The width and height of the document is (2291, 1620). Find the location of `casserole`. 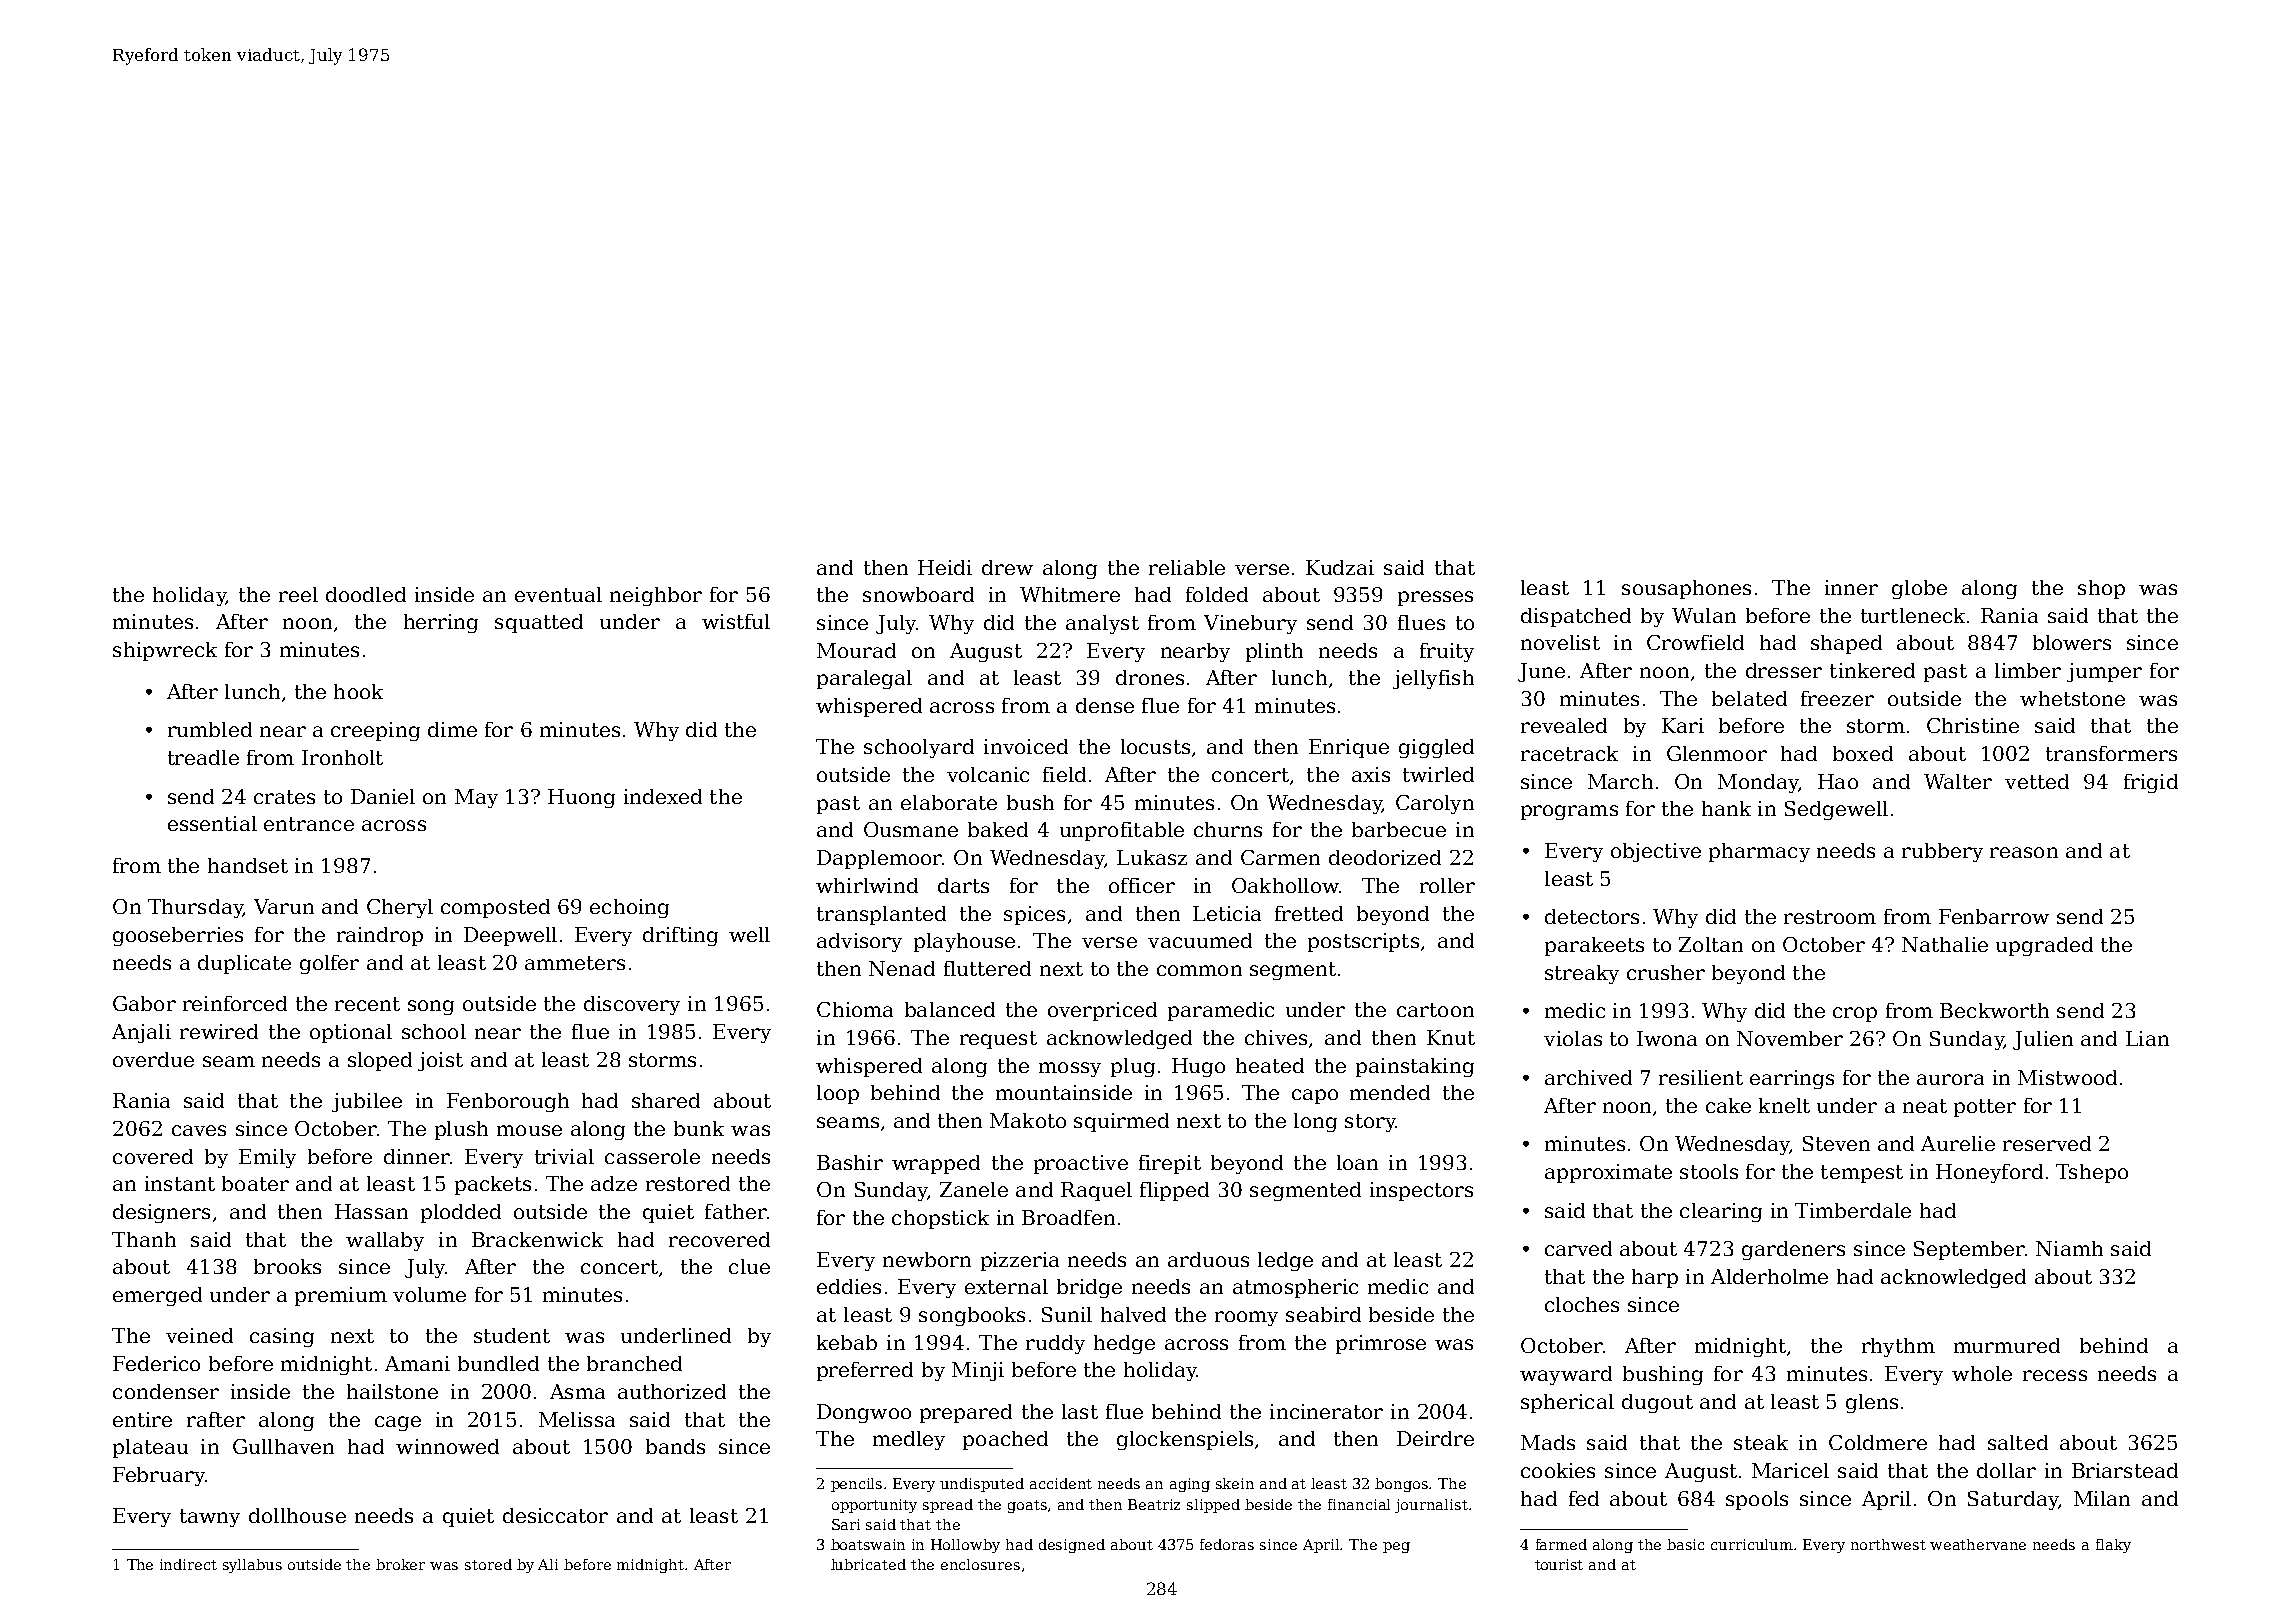

casserole is located at coordinates (652, 1156).
